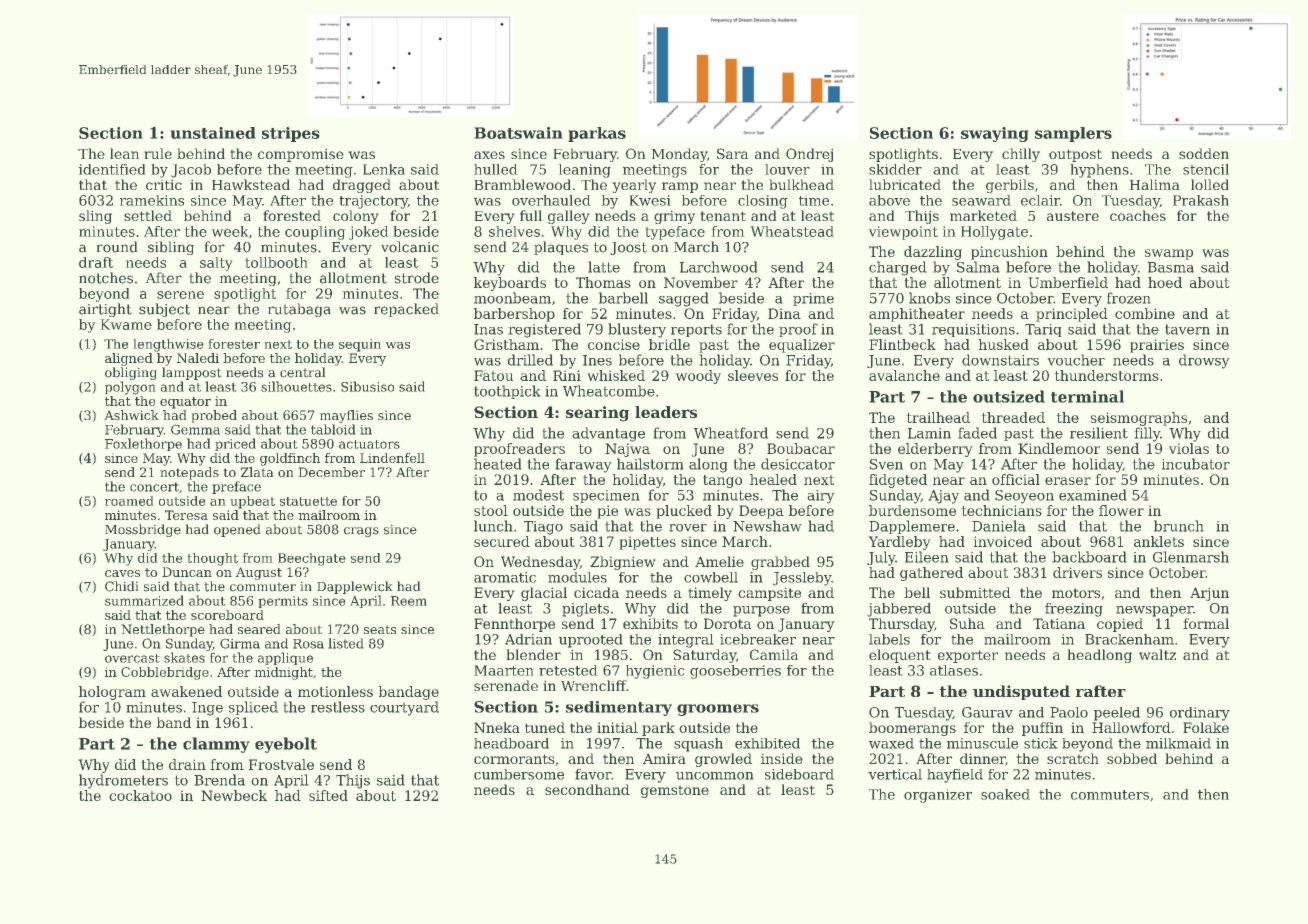  Describe the element at coordinates (129, 501) in the page. I see `roamed` at that location.
